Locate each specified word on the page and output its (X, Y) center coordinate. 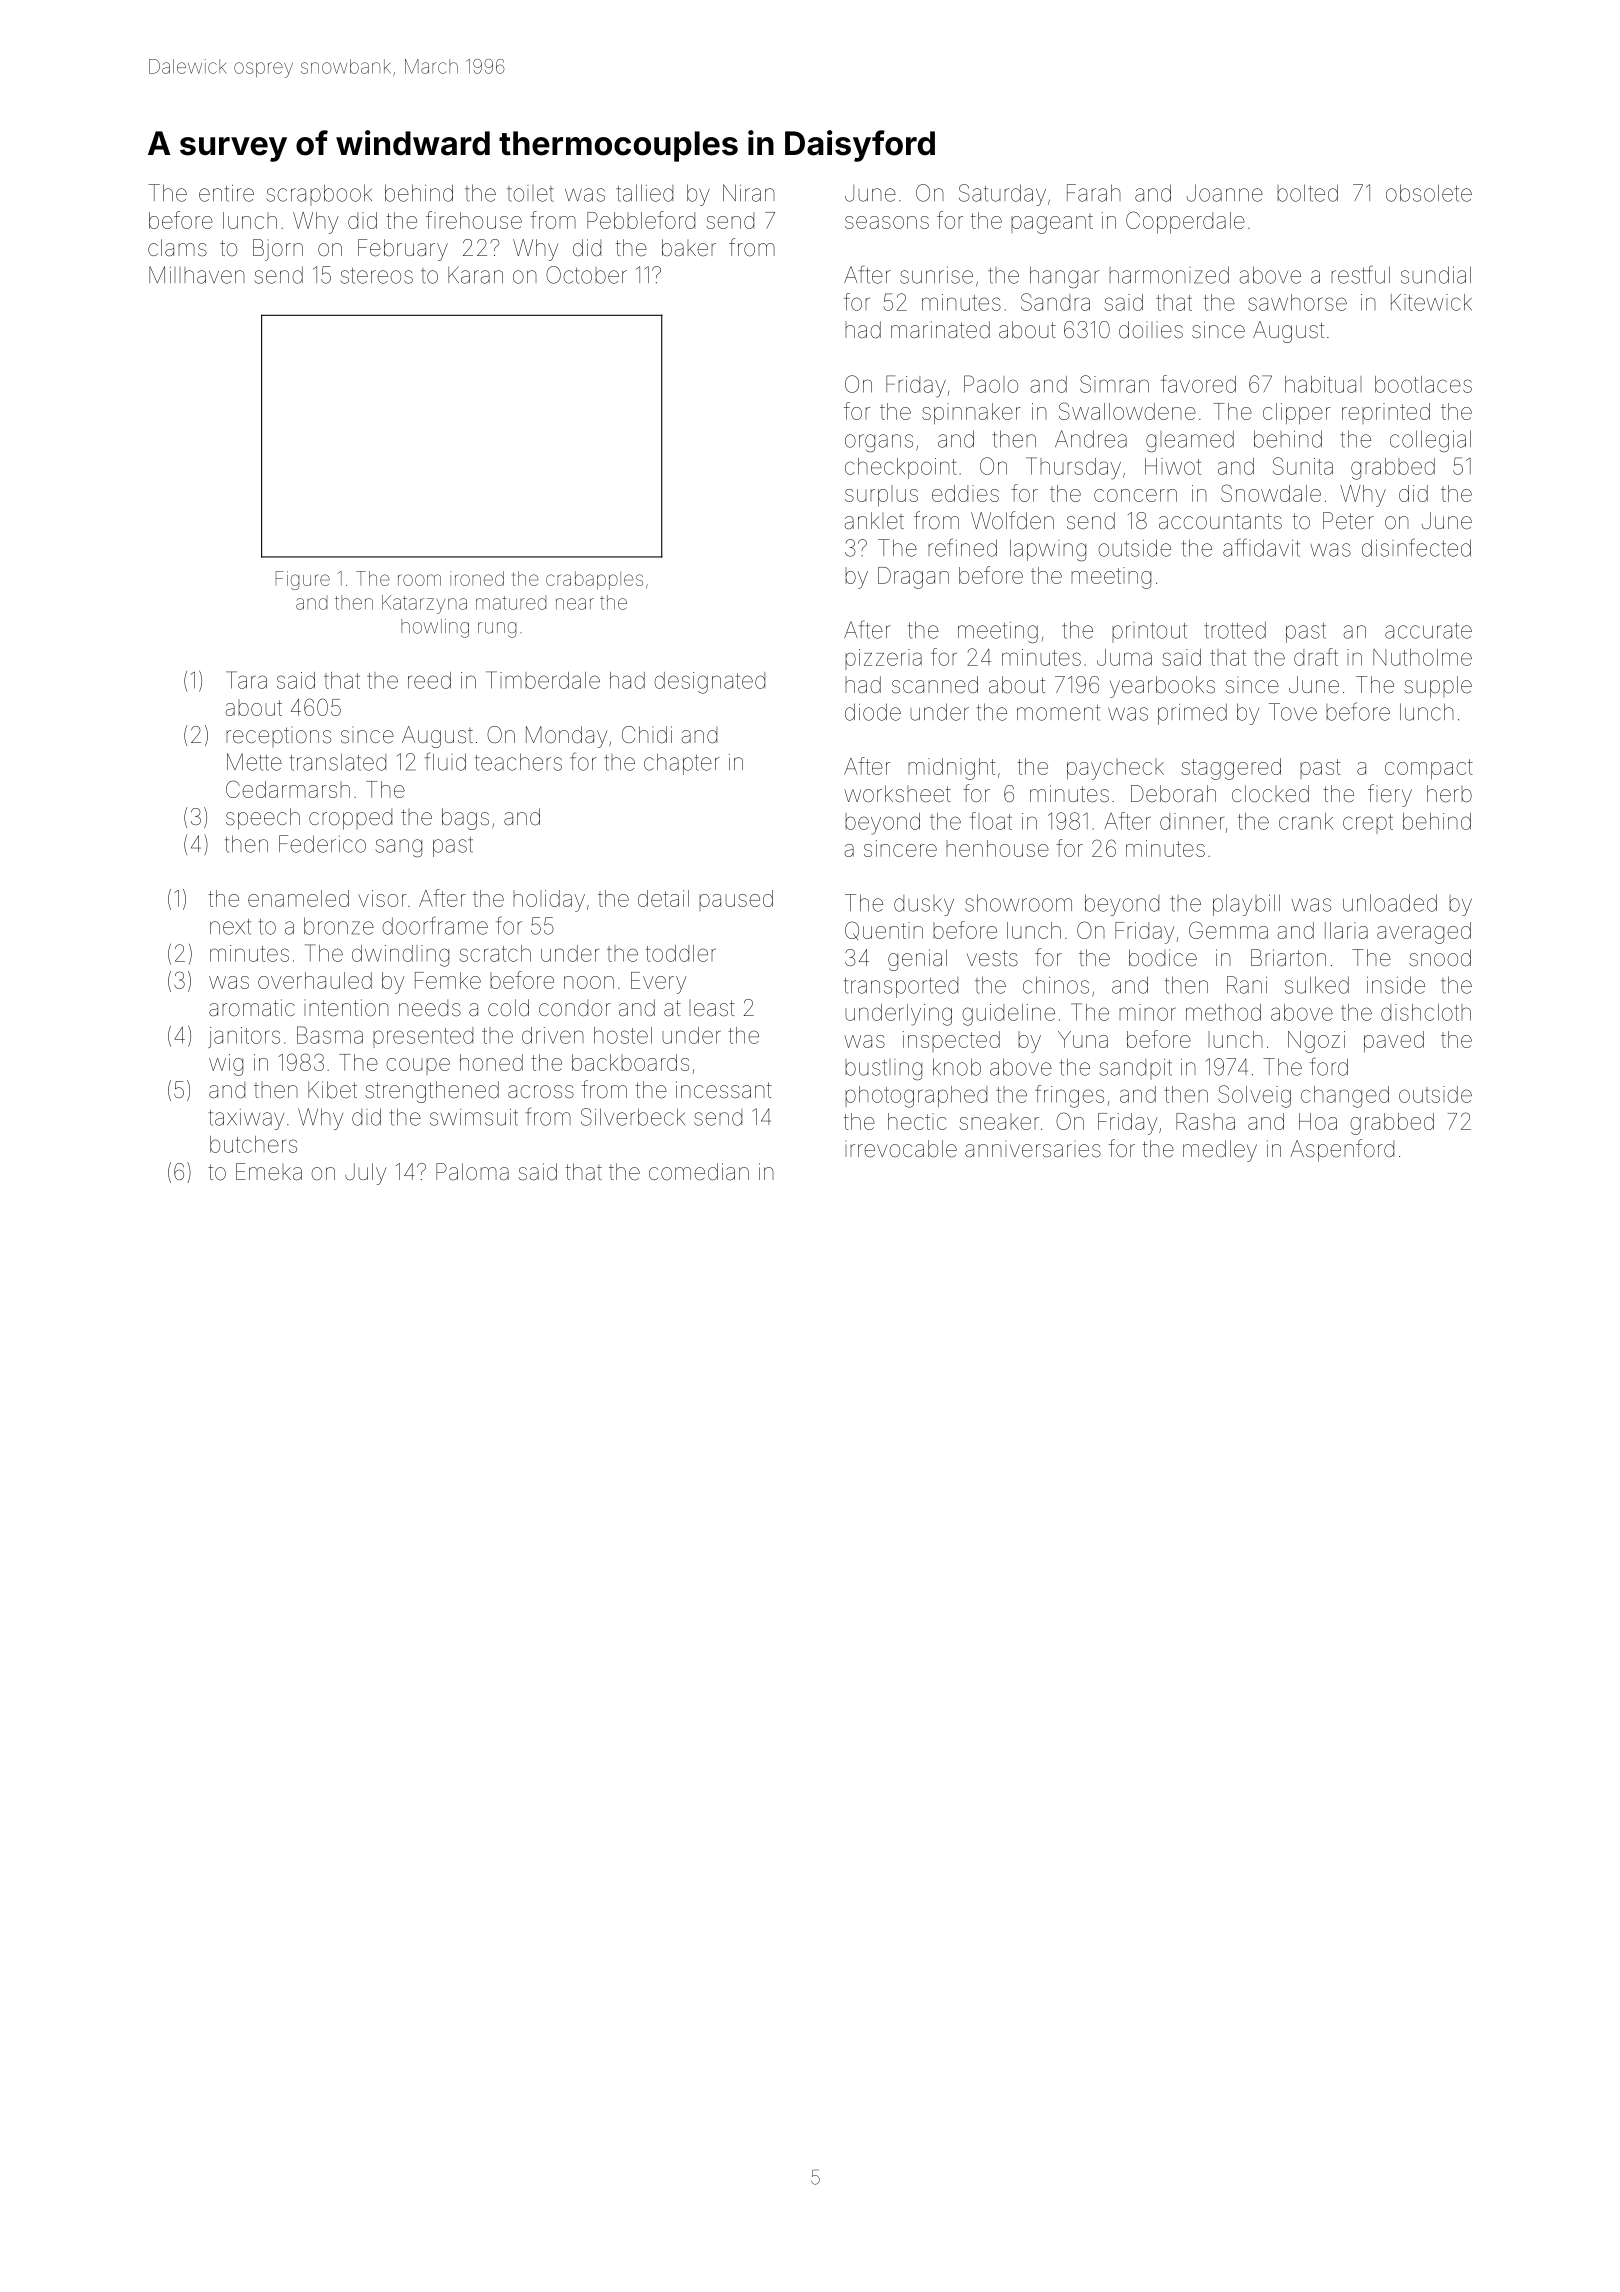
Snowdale (1271, 493)
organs (879, 443)
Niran (749, 193)
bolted (1307, 193)
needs (430, 1008)
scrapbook (319, 195)
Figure (303, 580)
